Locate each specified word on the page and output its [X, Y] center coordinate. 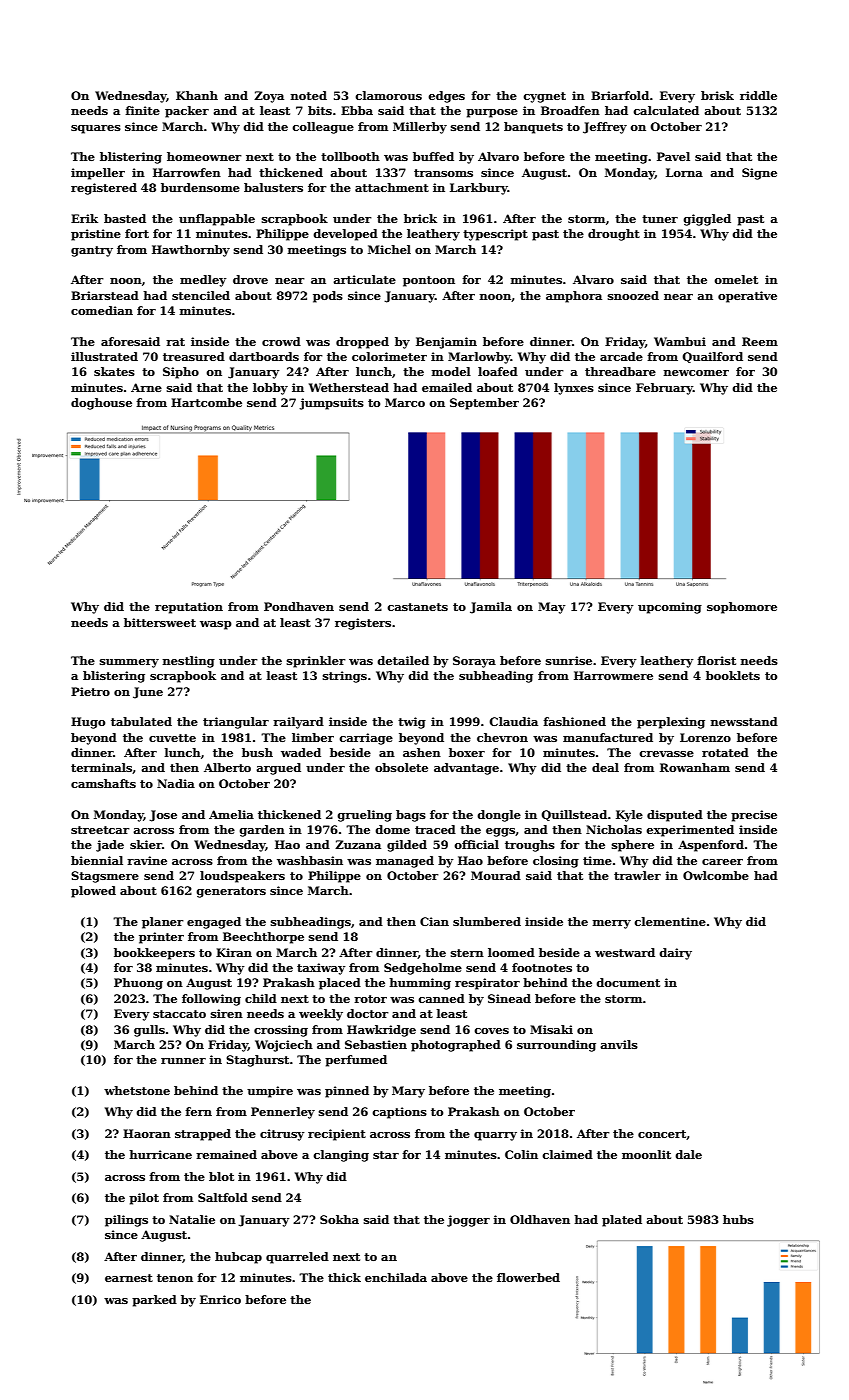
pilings [126, 1221]
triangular [236, 723]
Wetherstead [349, 387]
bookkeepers [154, 954]
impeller [98, 174]
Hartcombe [206, 402]
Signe [759, 174]
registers [363, 624]
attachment [392, 187]
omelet [736, 279]
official [476, 844]
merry [612, 924]
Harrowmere [613, 675]
